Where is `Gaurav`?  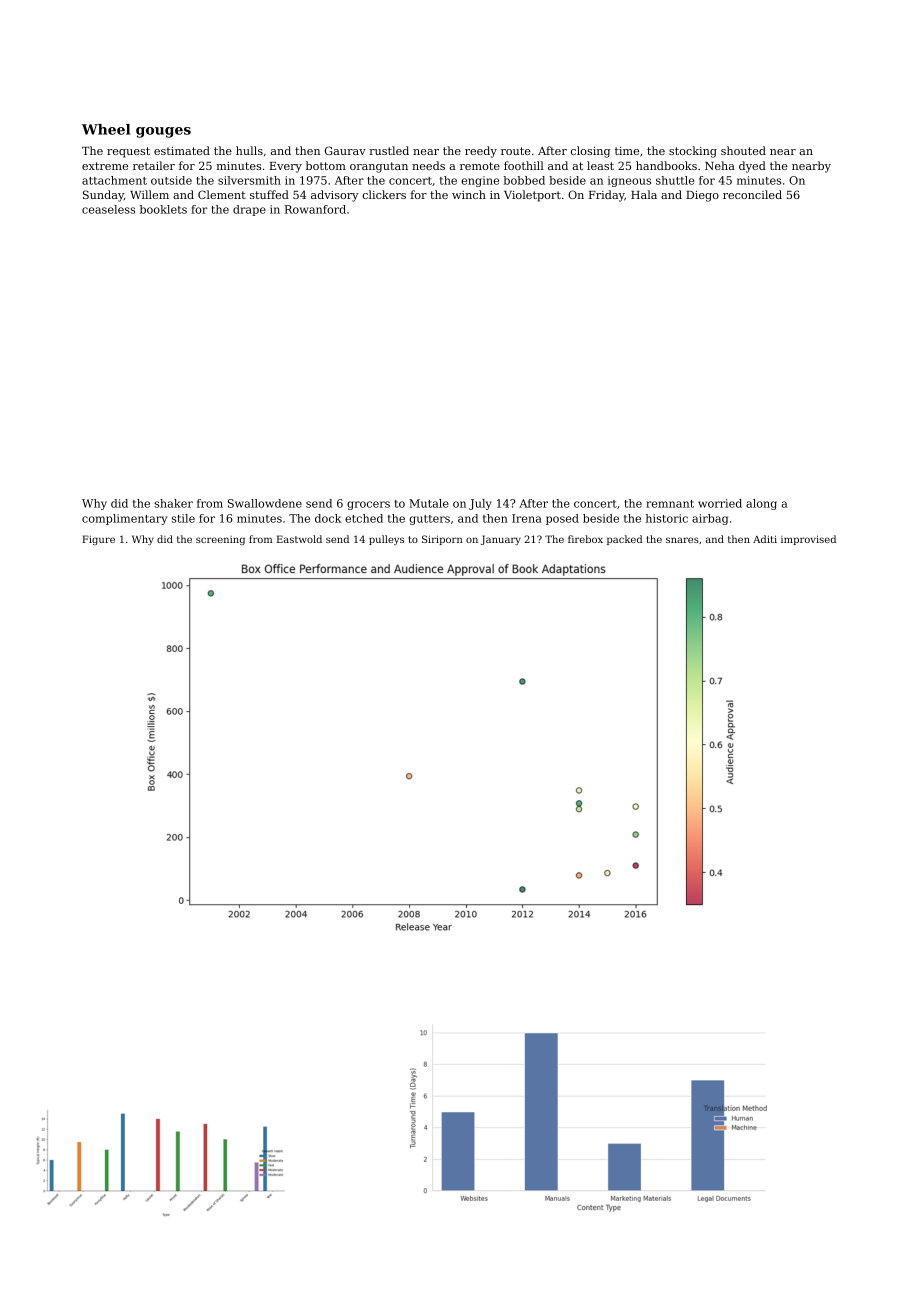
Gaurav is located at coordinates (345, 150).
